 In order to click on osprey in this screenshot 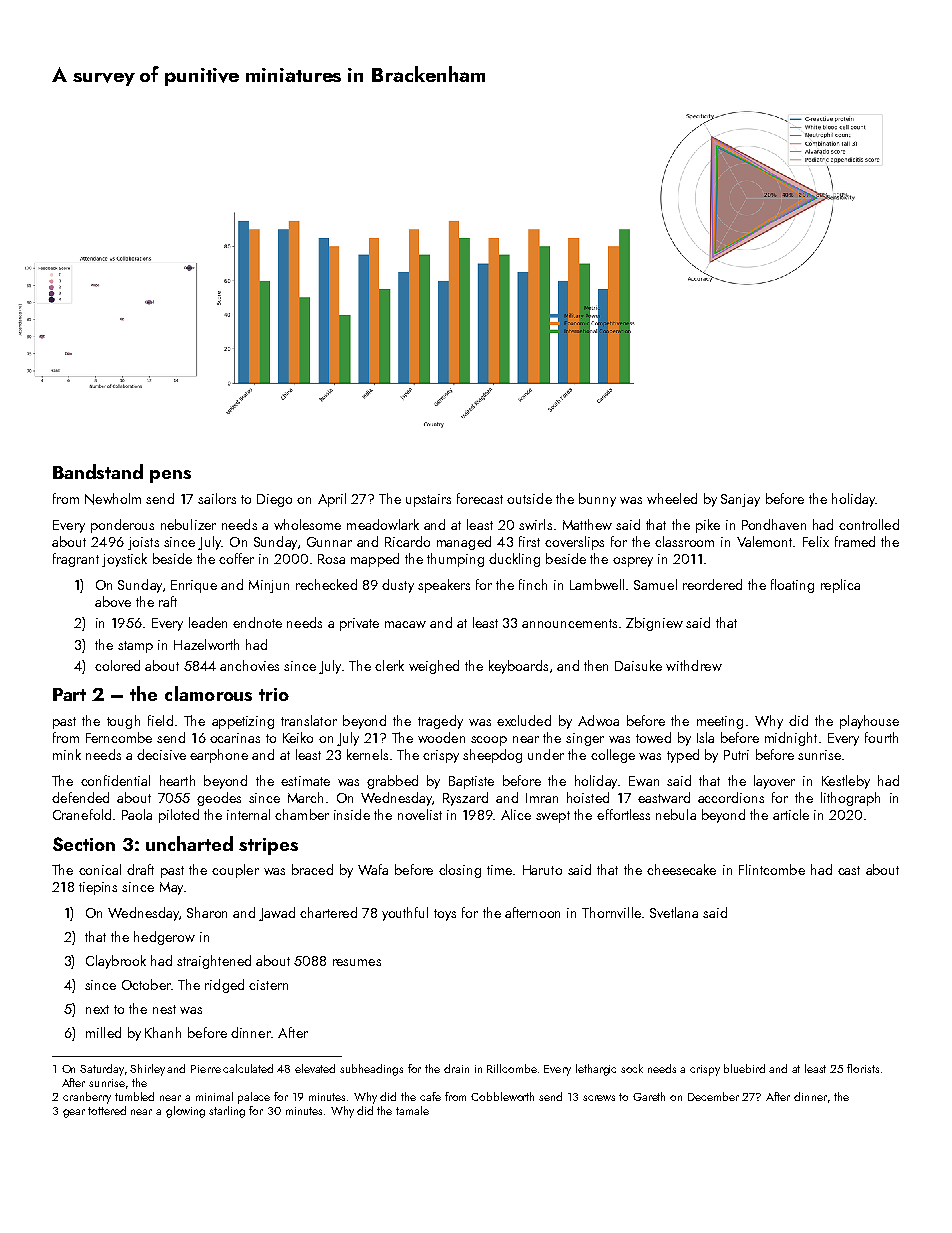, I will do `click(633, 562)`.
